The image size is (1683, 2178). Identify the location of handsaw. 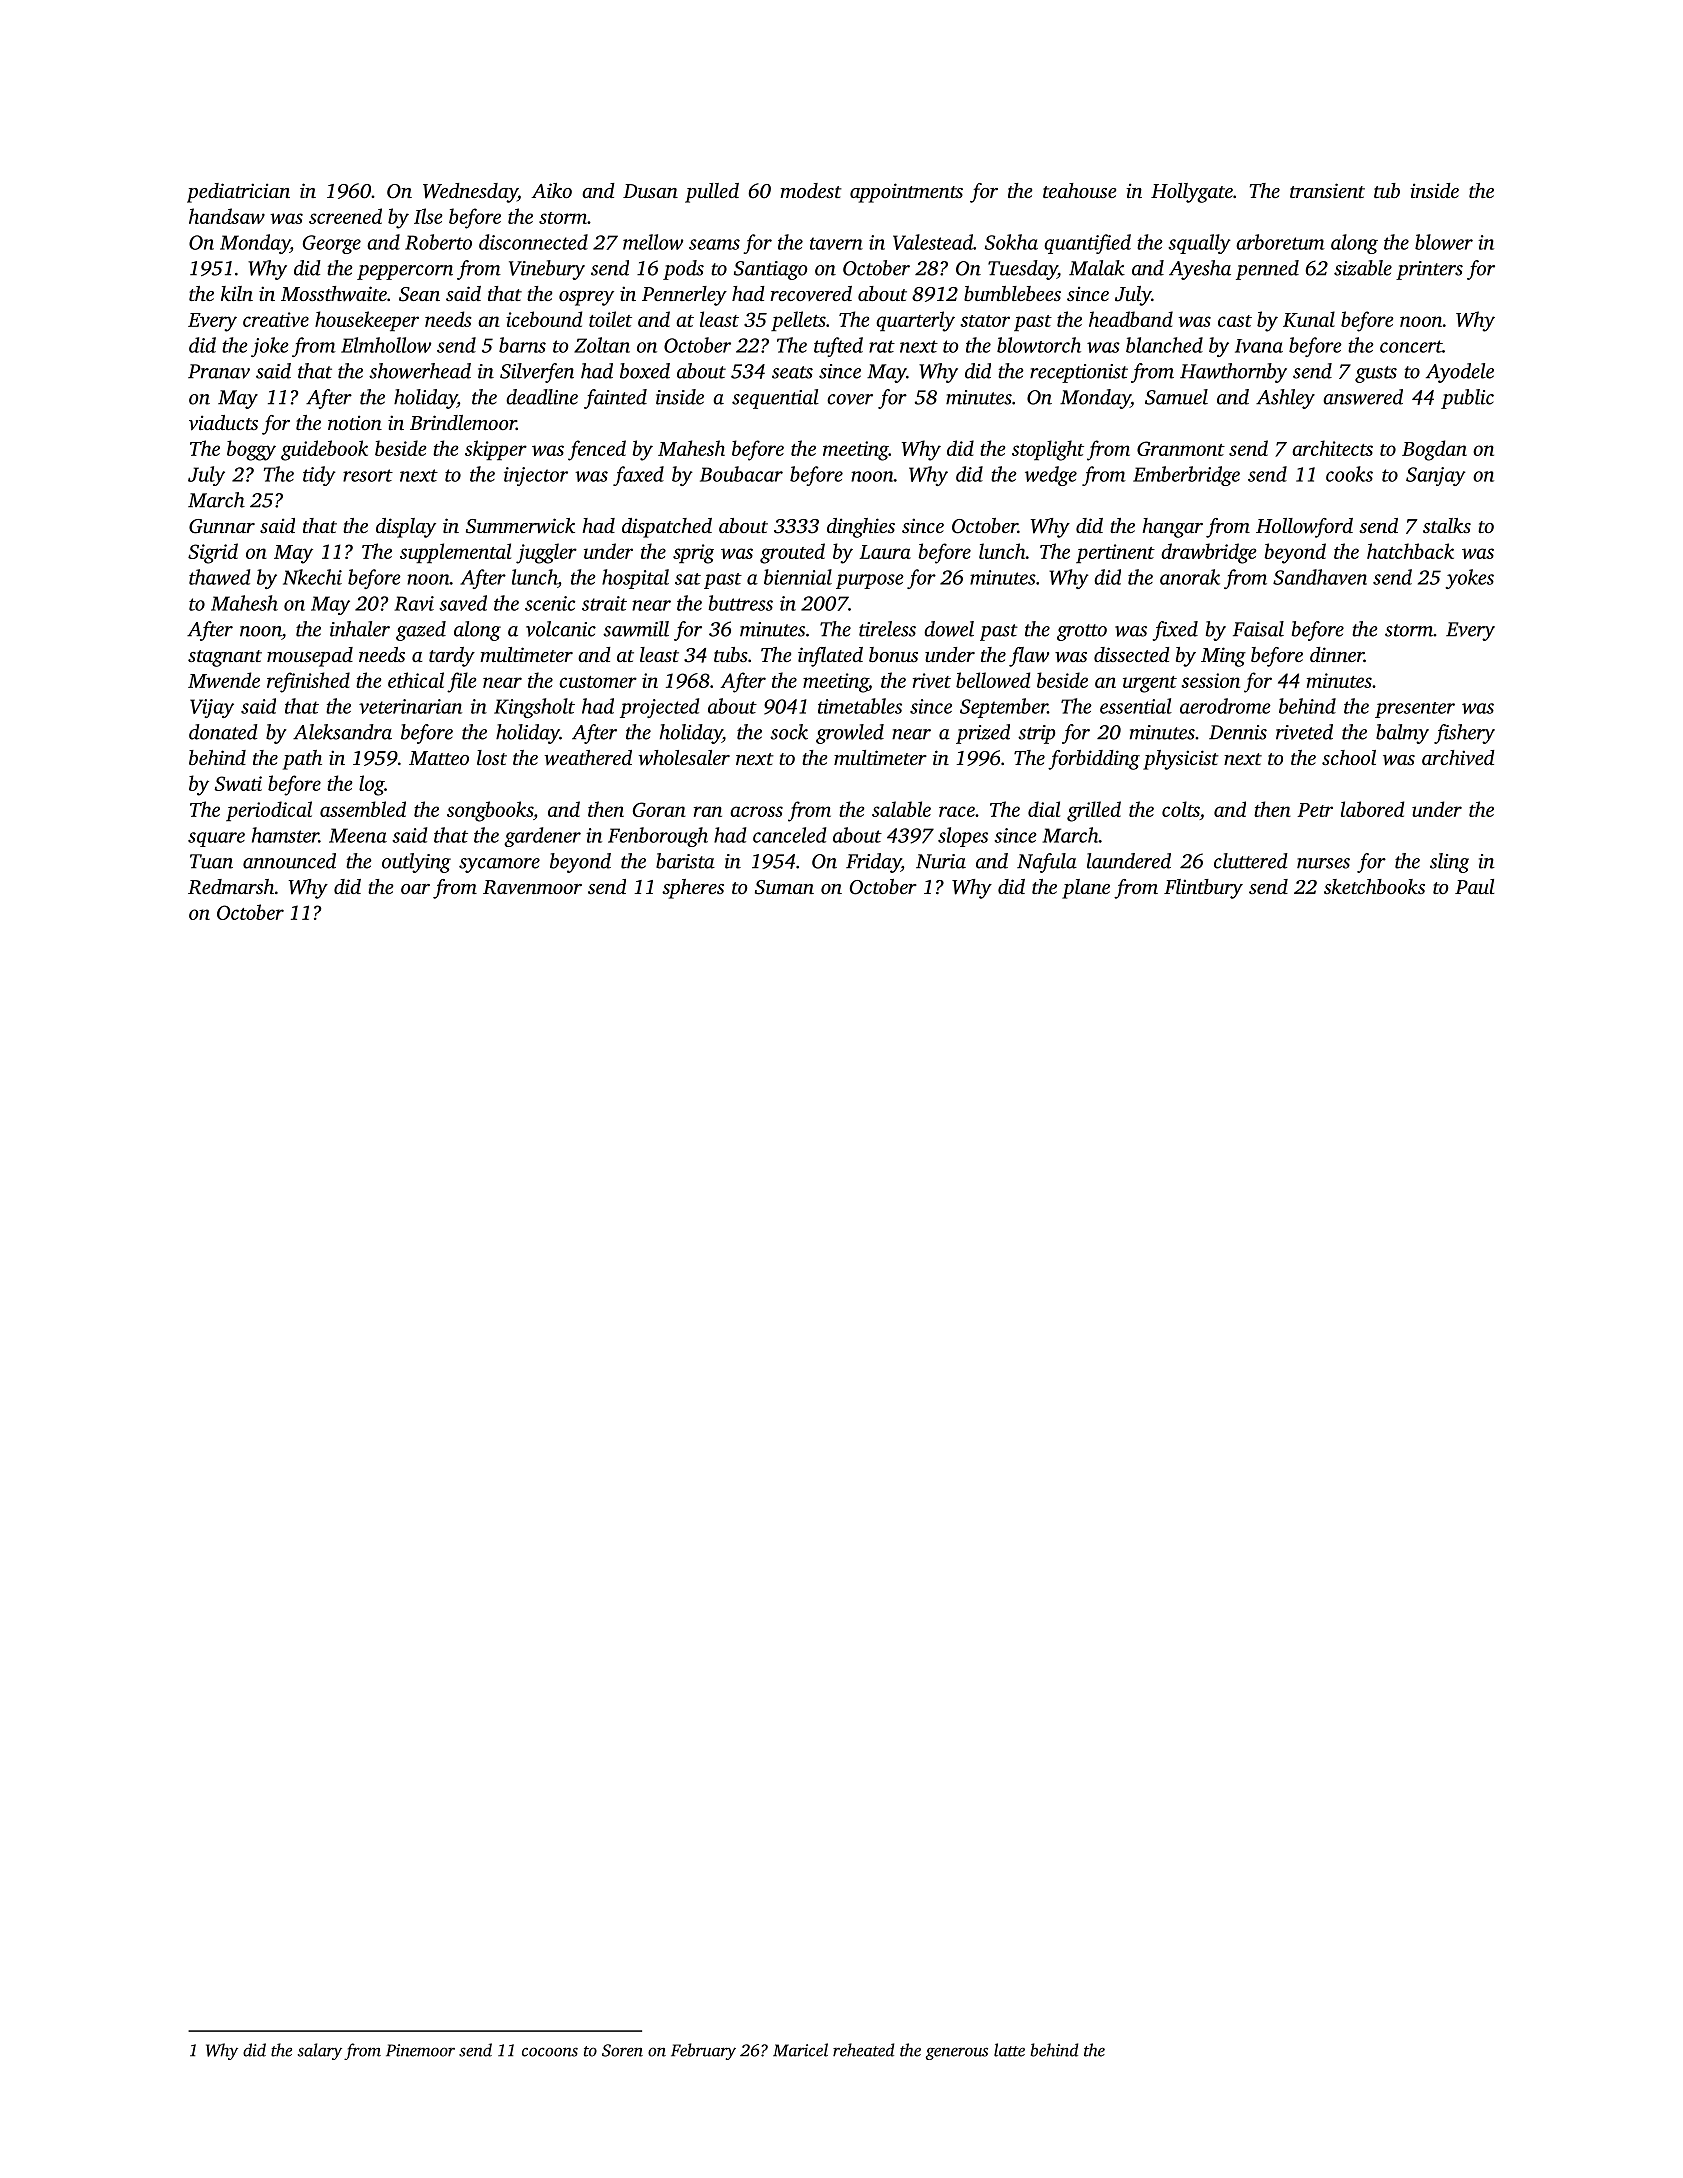
(227, 216).
